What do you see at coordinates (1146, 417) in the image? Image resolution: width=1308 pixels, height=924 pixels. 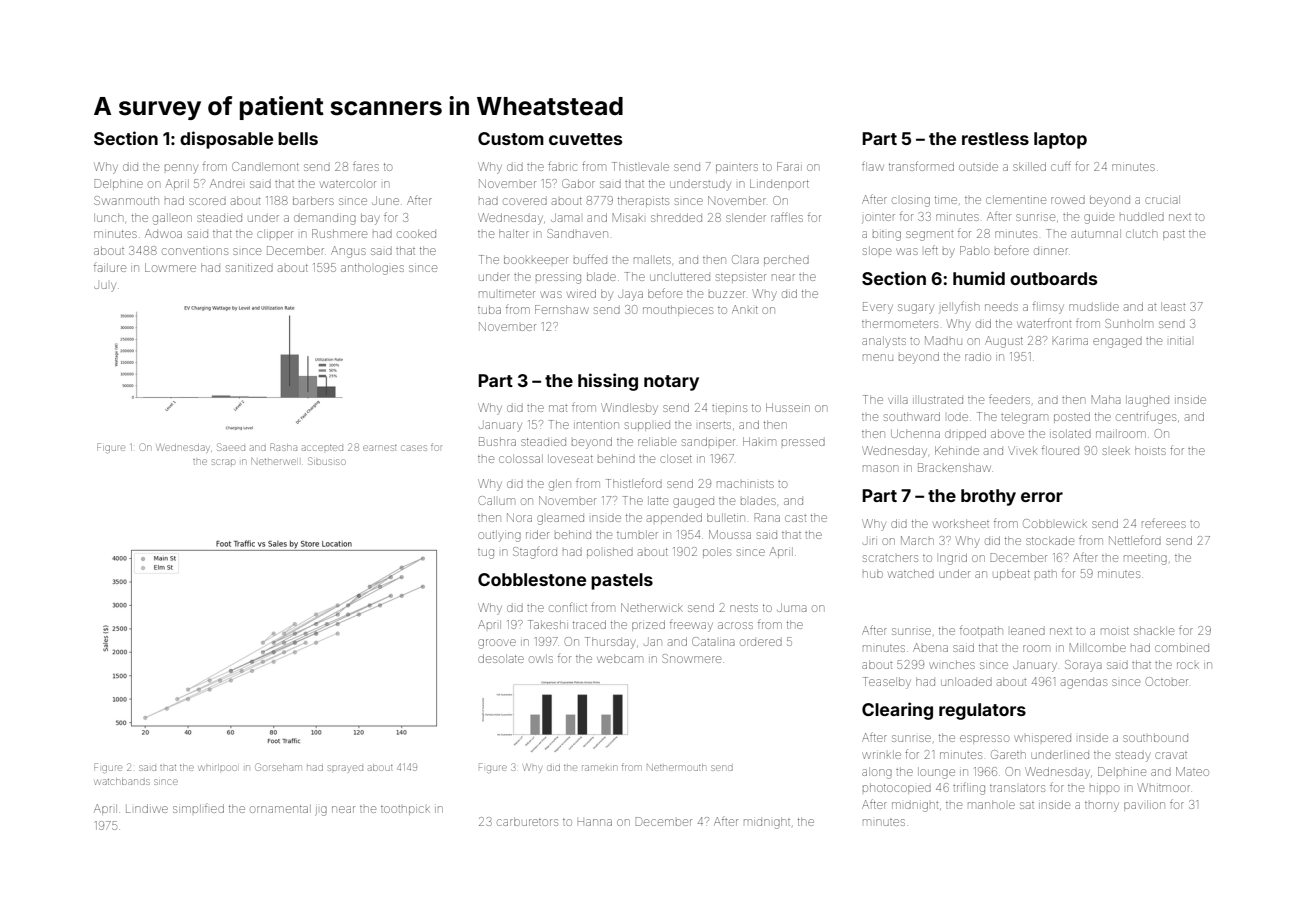 I see `centrifuges` at bounding box center [1146, 417].
